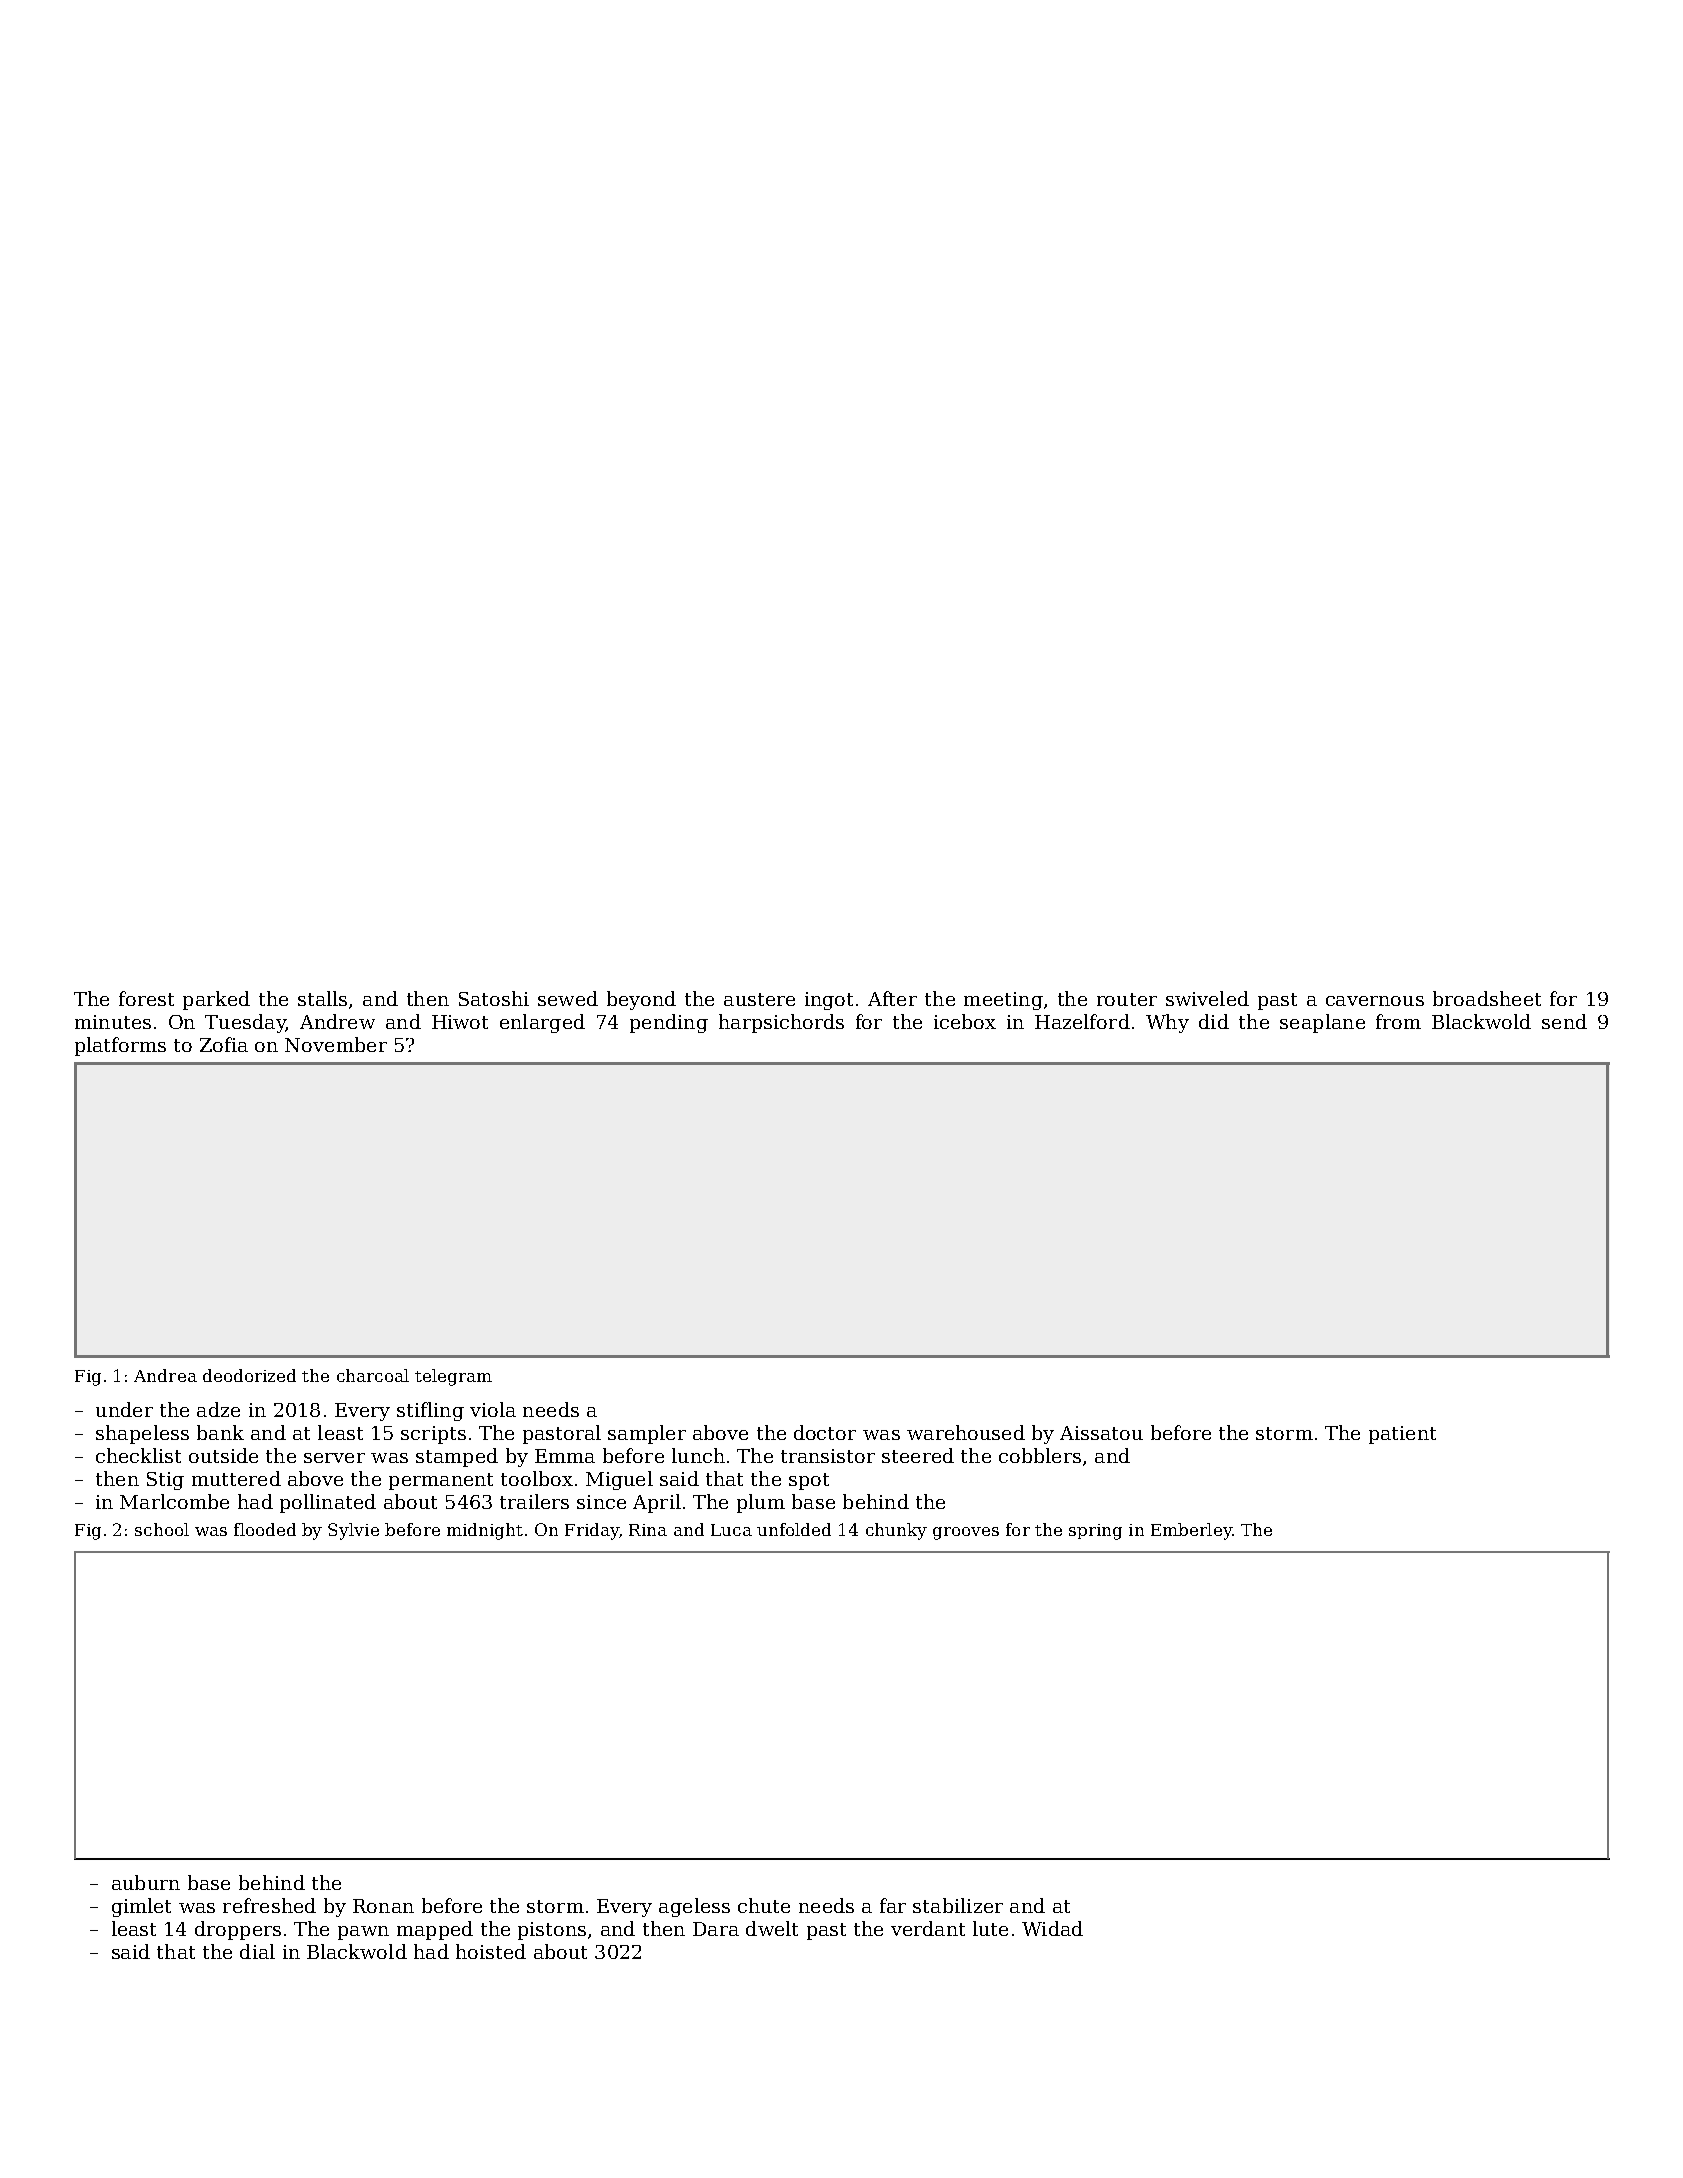 The height and width of the screenshot is (2178, 1683). Describe the element at coordinates (257, 1951) in the screenshot. I see `dial` at that location.
